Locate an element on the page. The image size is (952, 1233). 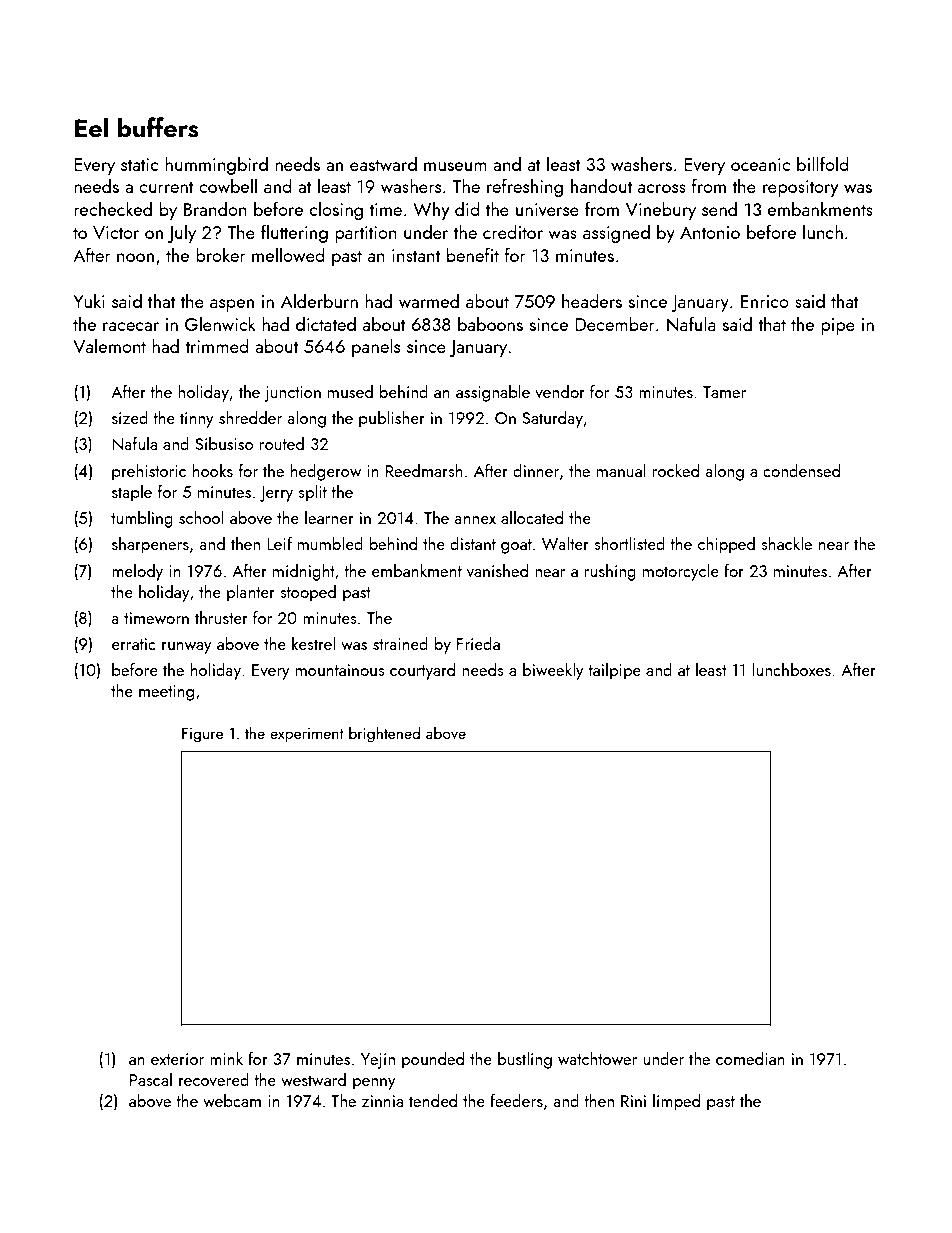
condensed is located at coordinates (801, 470).
